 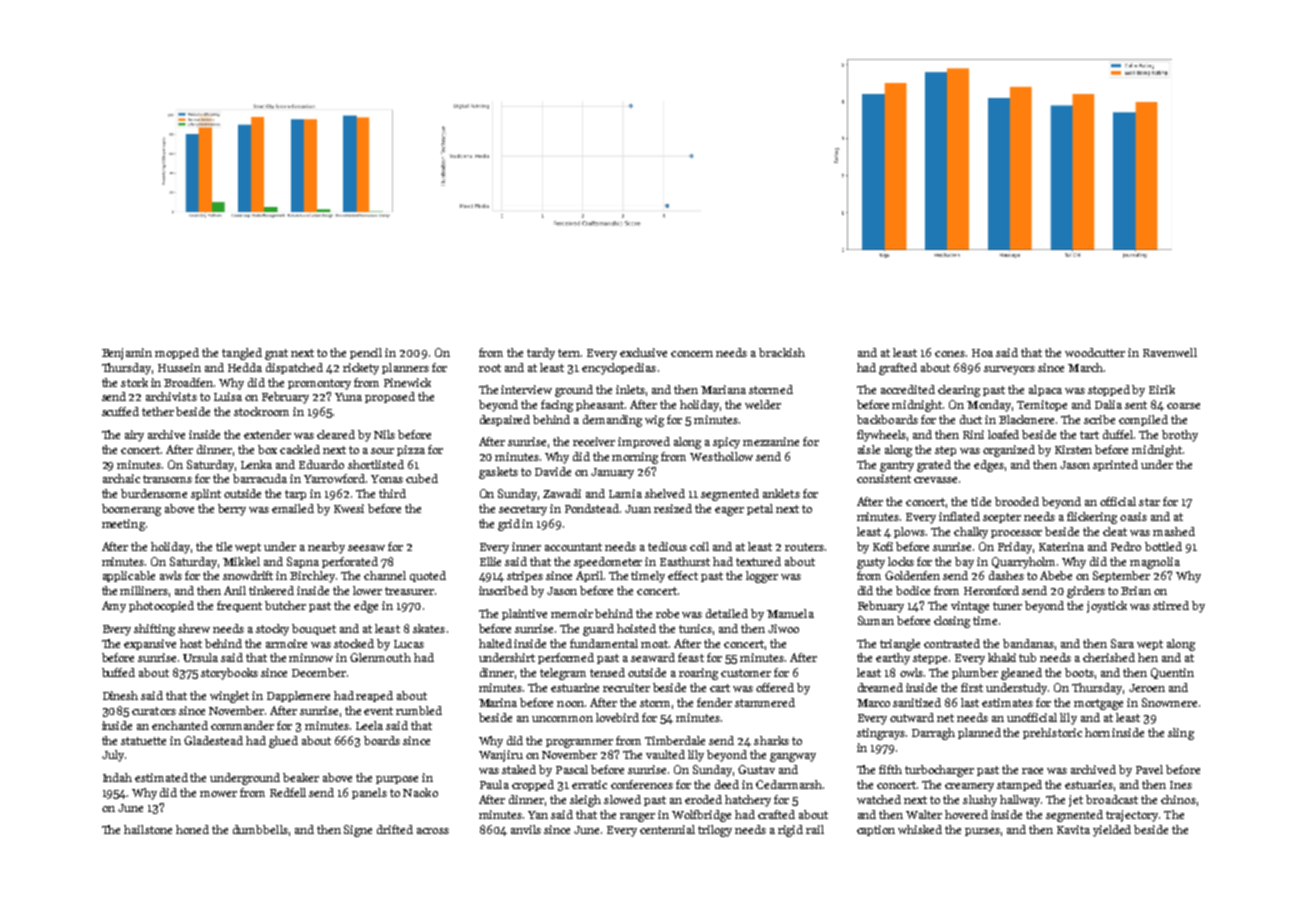 I want to click on Abebe, so click(x=1056, y=575).
